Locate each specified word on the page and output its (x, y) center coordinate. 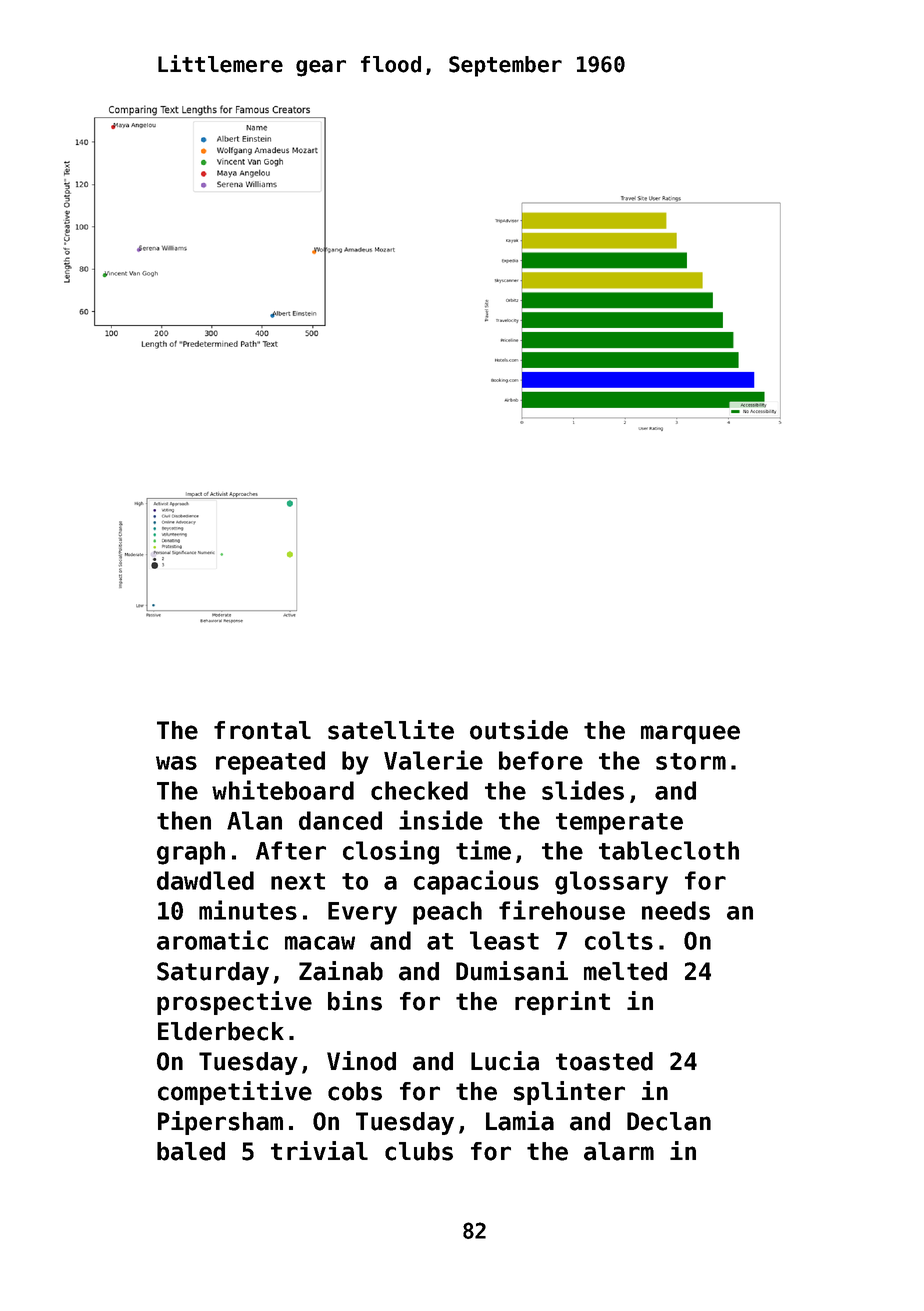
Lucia (505, 1061)
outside (519, 730)
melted (625, 971)
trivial (319, 1151)
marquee (690, 734)
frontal (262, 730)
